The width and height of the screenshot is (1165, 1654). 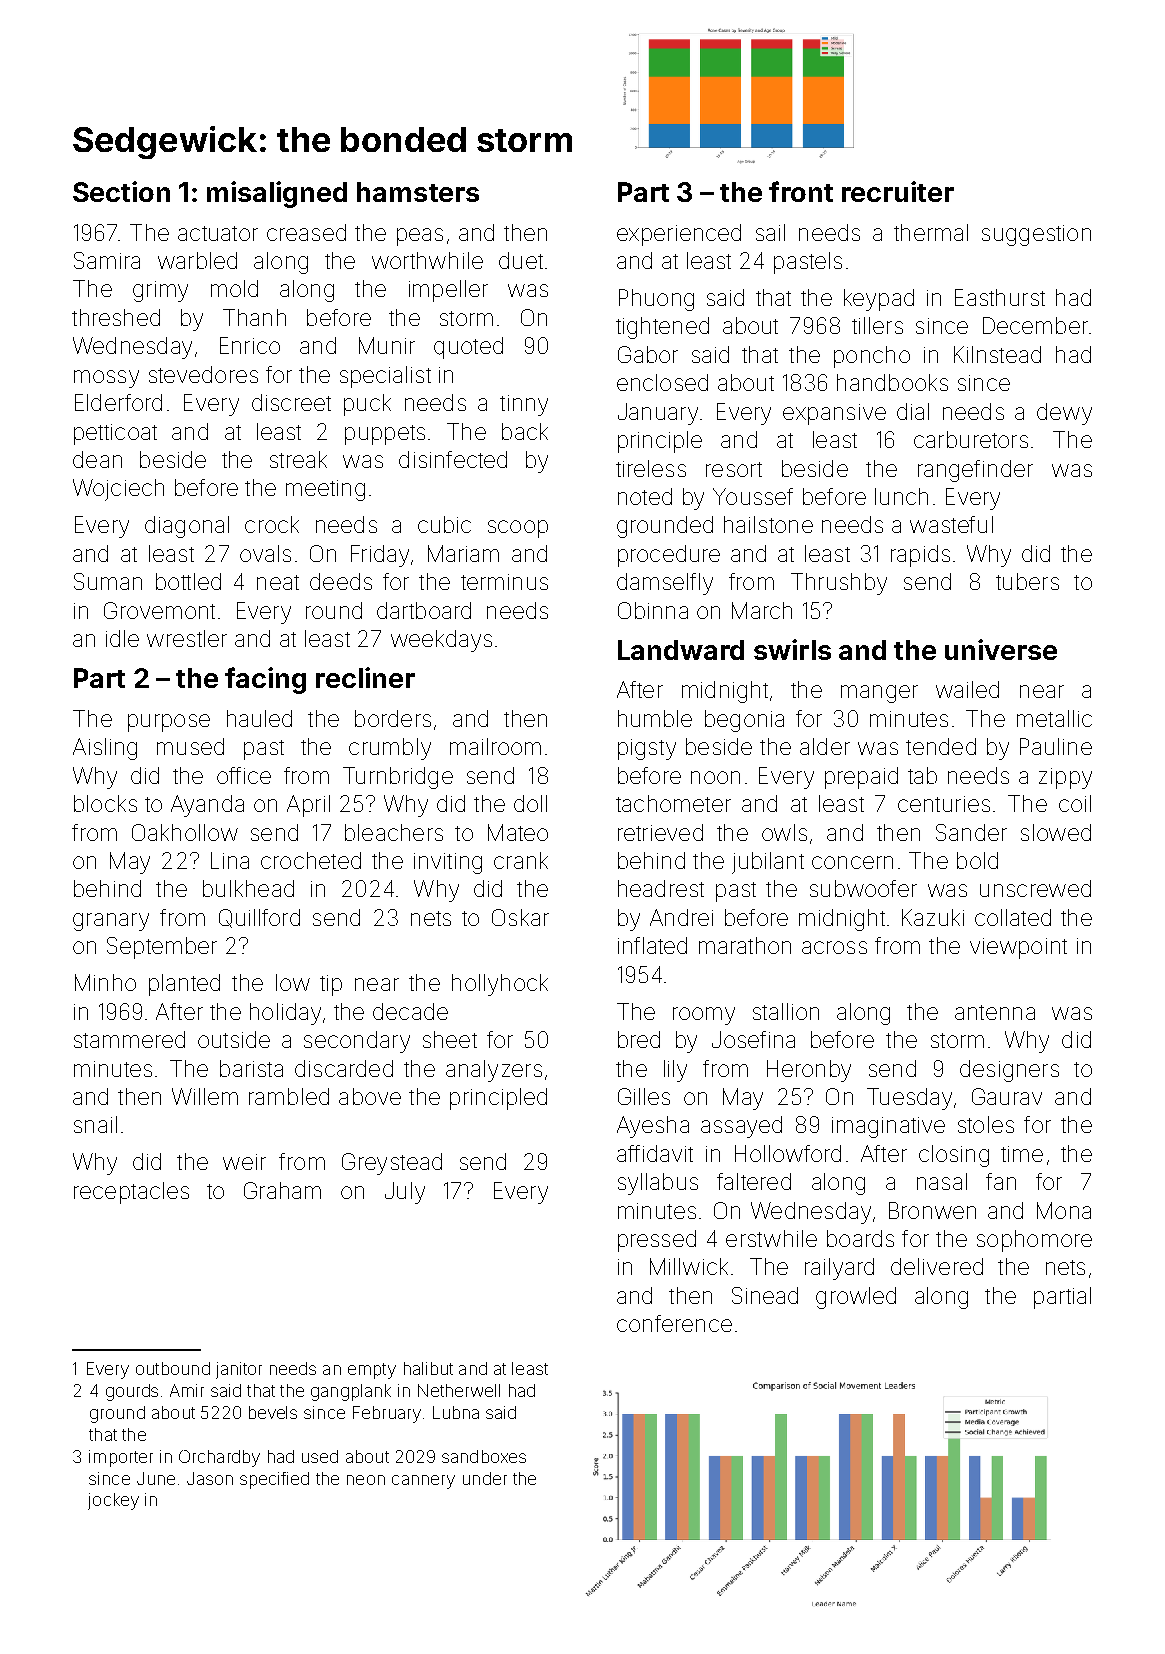 I want to click on granary, so click(x=111, y=922).
